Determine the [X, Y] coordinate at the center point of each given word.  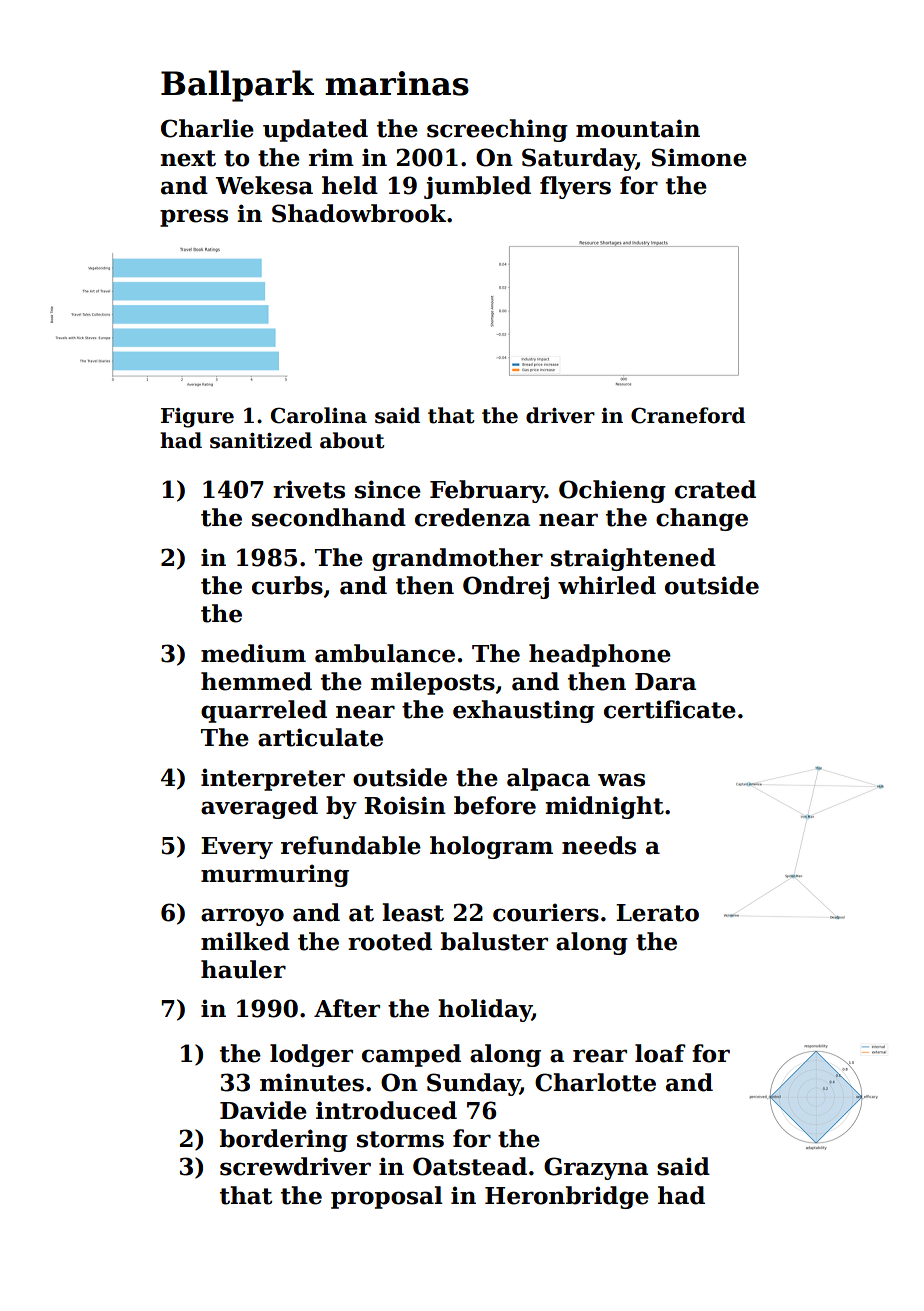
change [702, 519]
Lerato [657, 913]
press [194, 218]
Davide [263, 1110]
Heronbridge [567, 1197]
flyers [575, 187]
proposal [387, 1197]
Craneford [688, 415]
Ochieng [612, 491]
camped [411, 1055]
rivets [309, 489]
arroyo [242, 917]
